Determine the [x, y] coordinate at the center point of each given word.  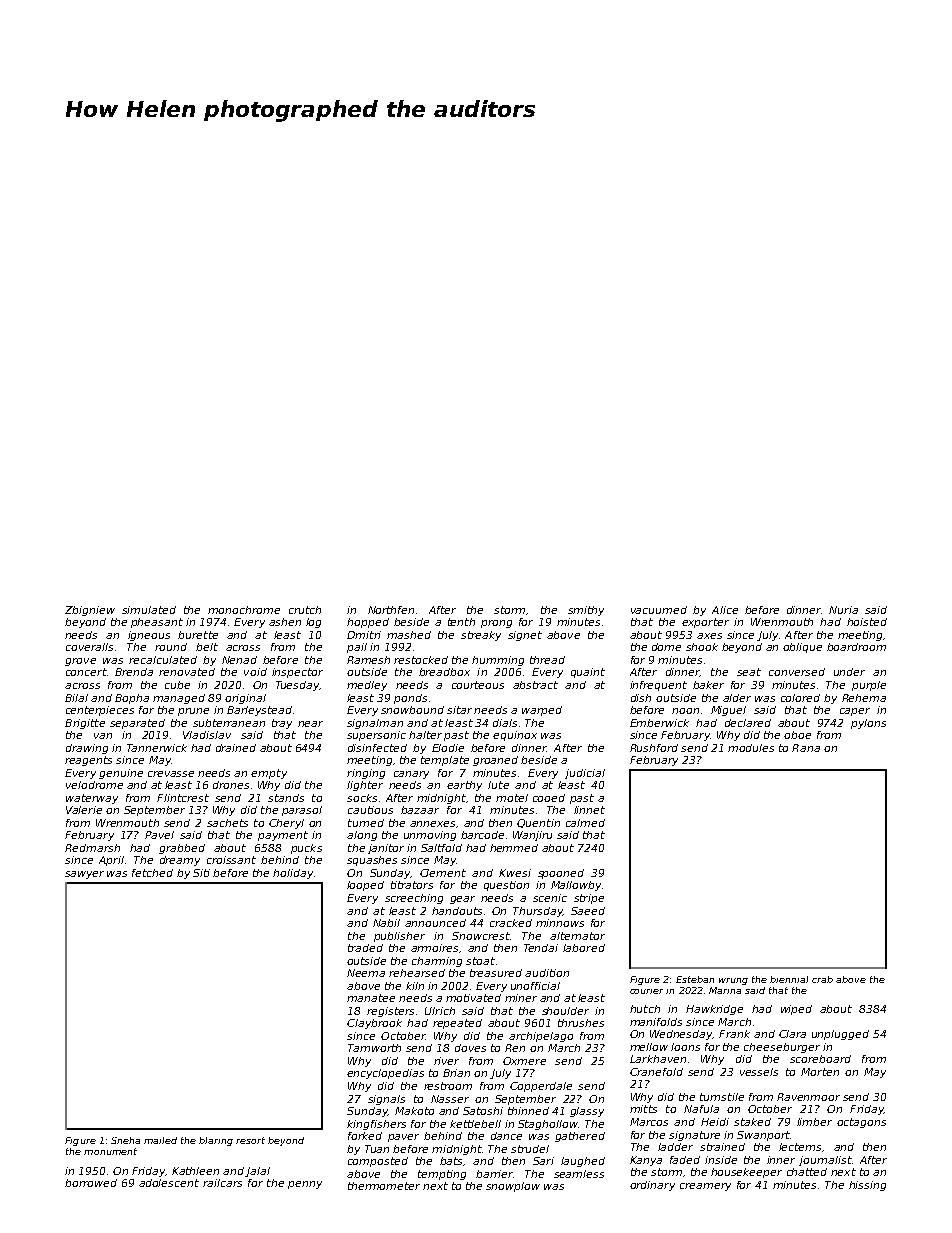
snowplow [513, 1187]
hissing [867, 1186]
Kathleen [195, 1171]
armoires [434, 948]
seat [749, 672]
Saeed [588, 911]
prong [496, 624]
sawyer [84, 875]
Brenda [134, 672]
